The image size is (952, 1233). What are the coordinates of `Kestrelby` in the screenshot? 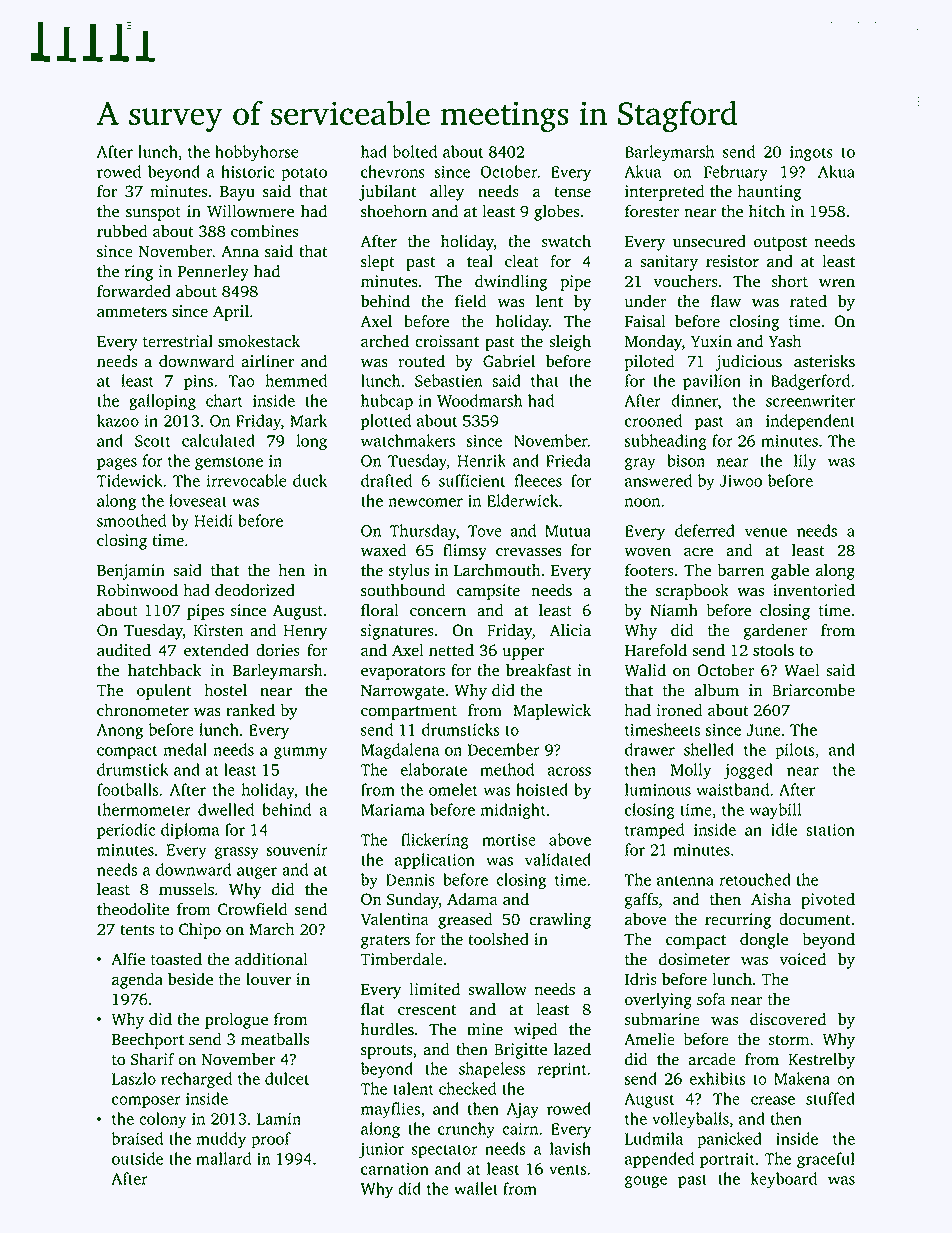 It's located at (821, 1061).
